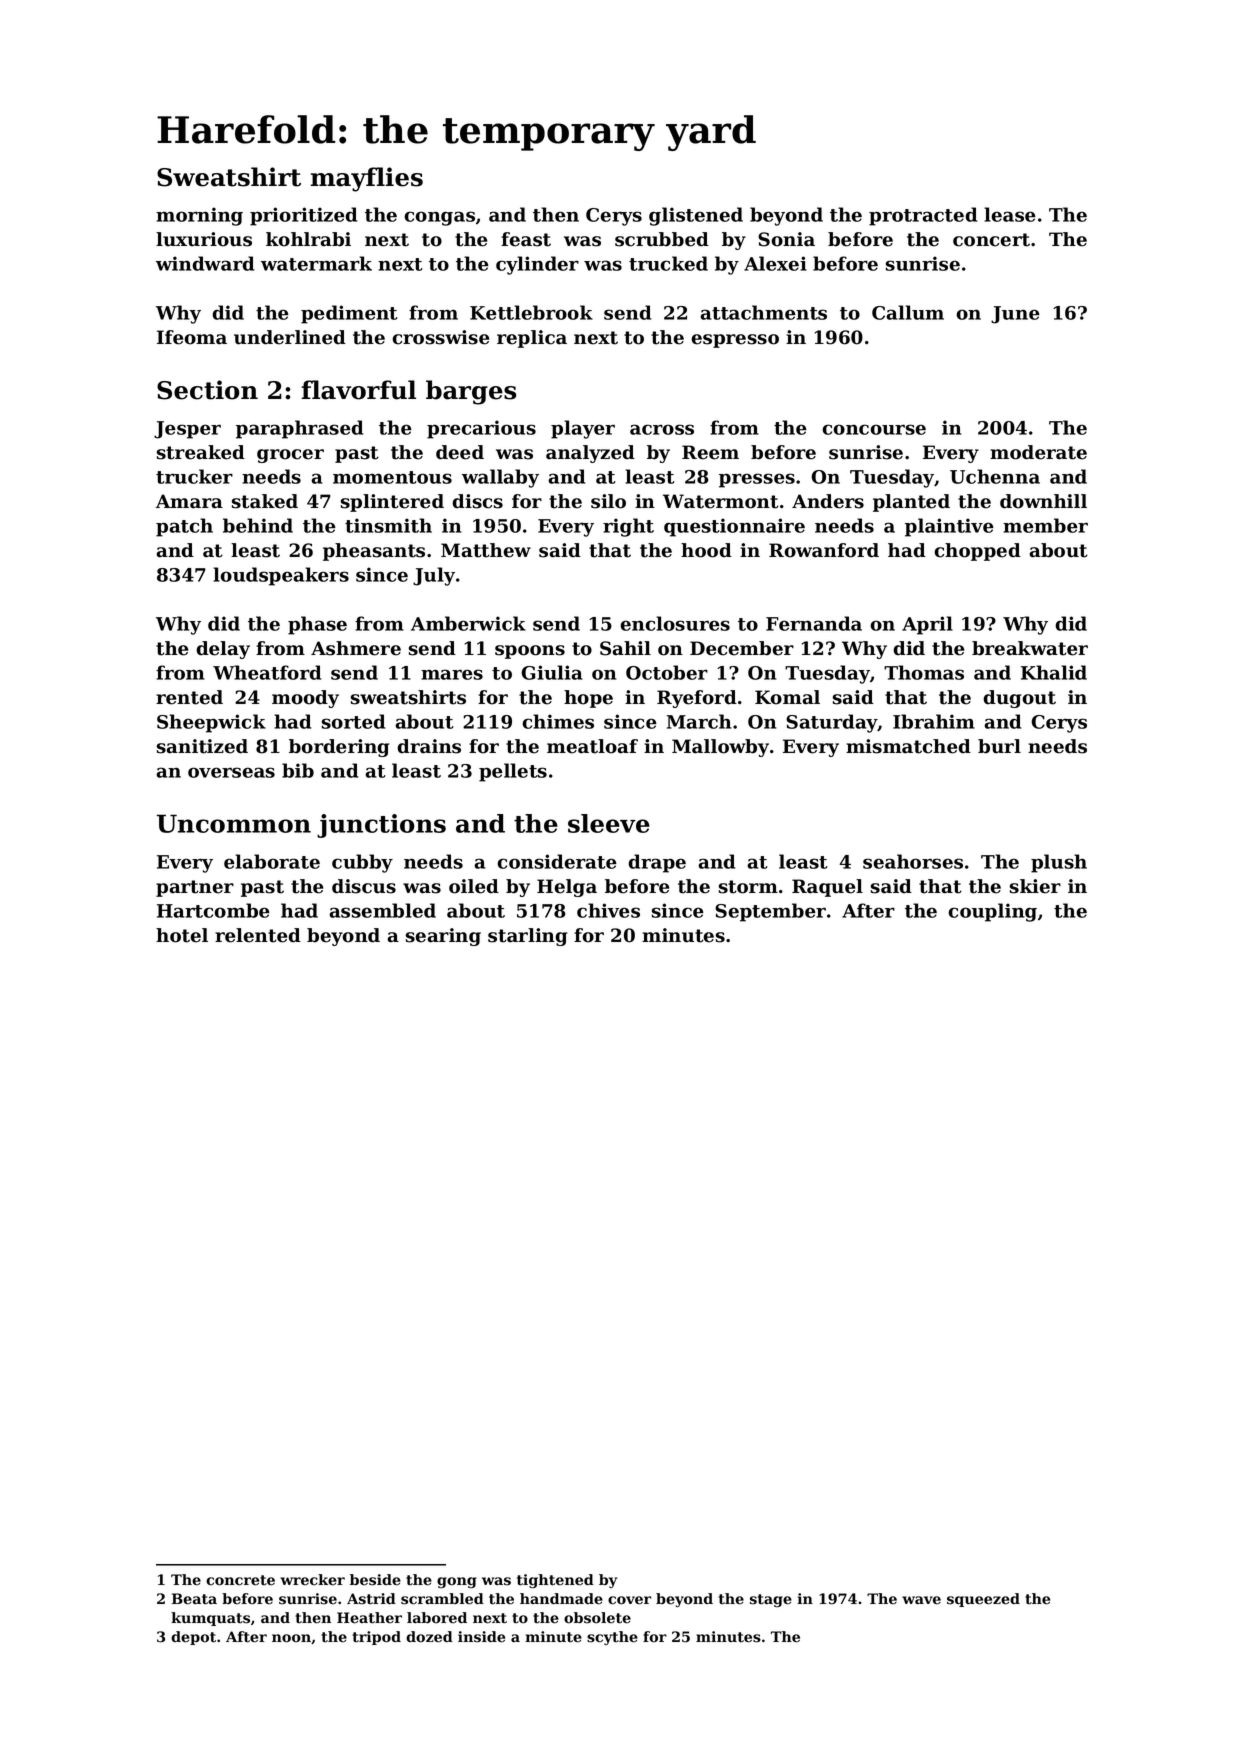 Image resolution: width=1244 pixels, height=1759 pixels. What do you see at coordinates (371, 1599) in the screenshot?
I see `Astrid` at bounding box center [371, 1599].
